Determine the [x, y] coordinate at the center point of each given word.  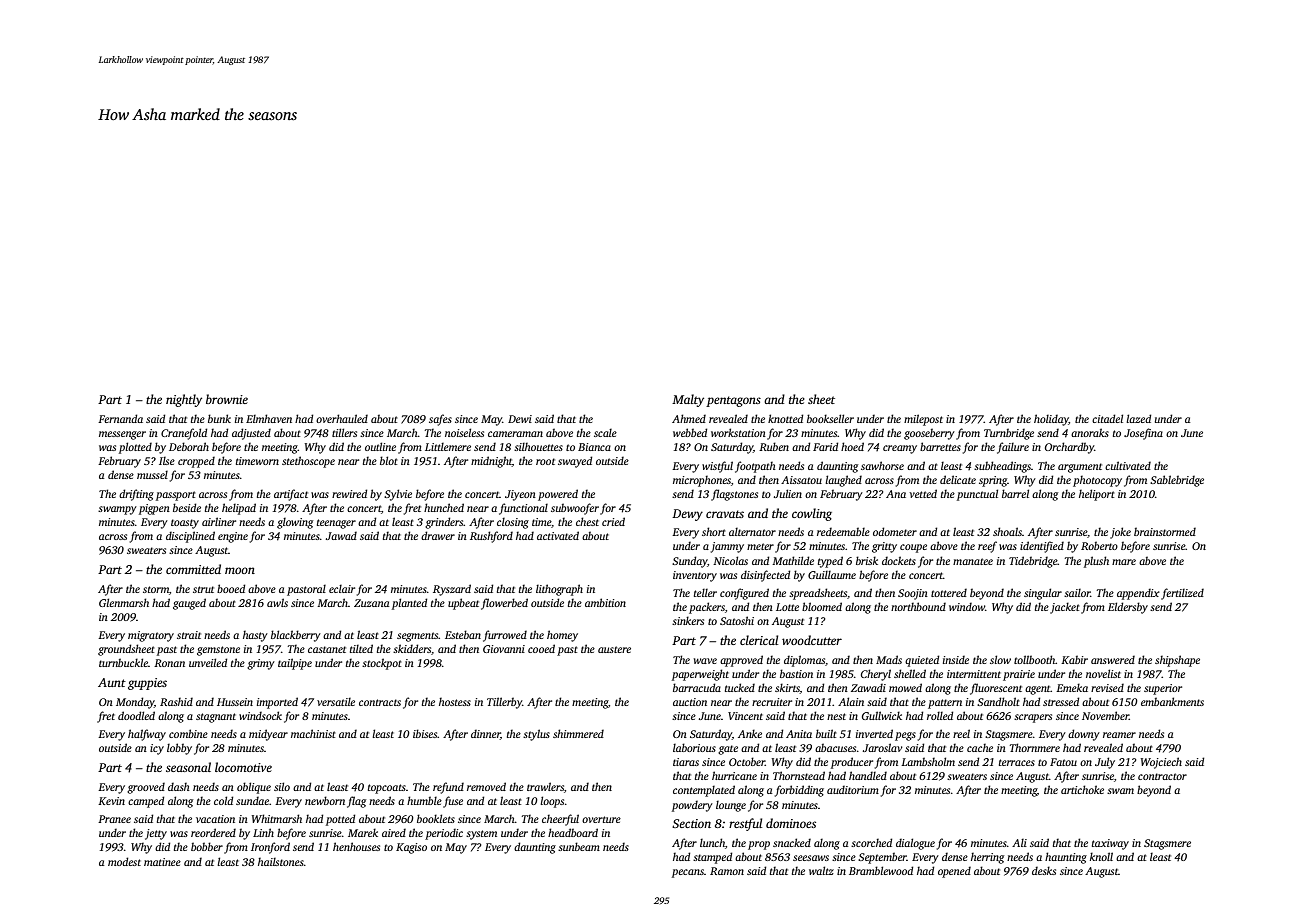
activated [558, 535]
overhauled [342, 418]
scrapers [1033, 718]
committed [193, 569]
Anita [799, 734]
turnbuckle [123, 662]
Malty [688, 400]
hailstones [281, 861]
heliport [1097, 495]
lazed [1138, 418]
